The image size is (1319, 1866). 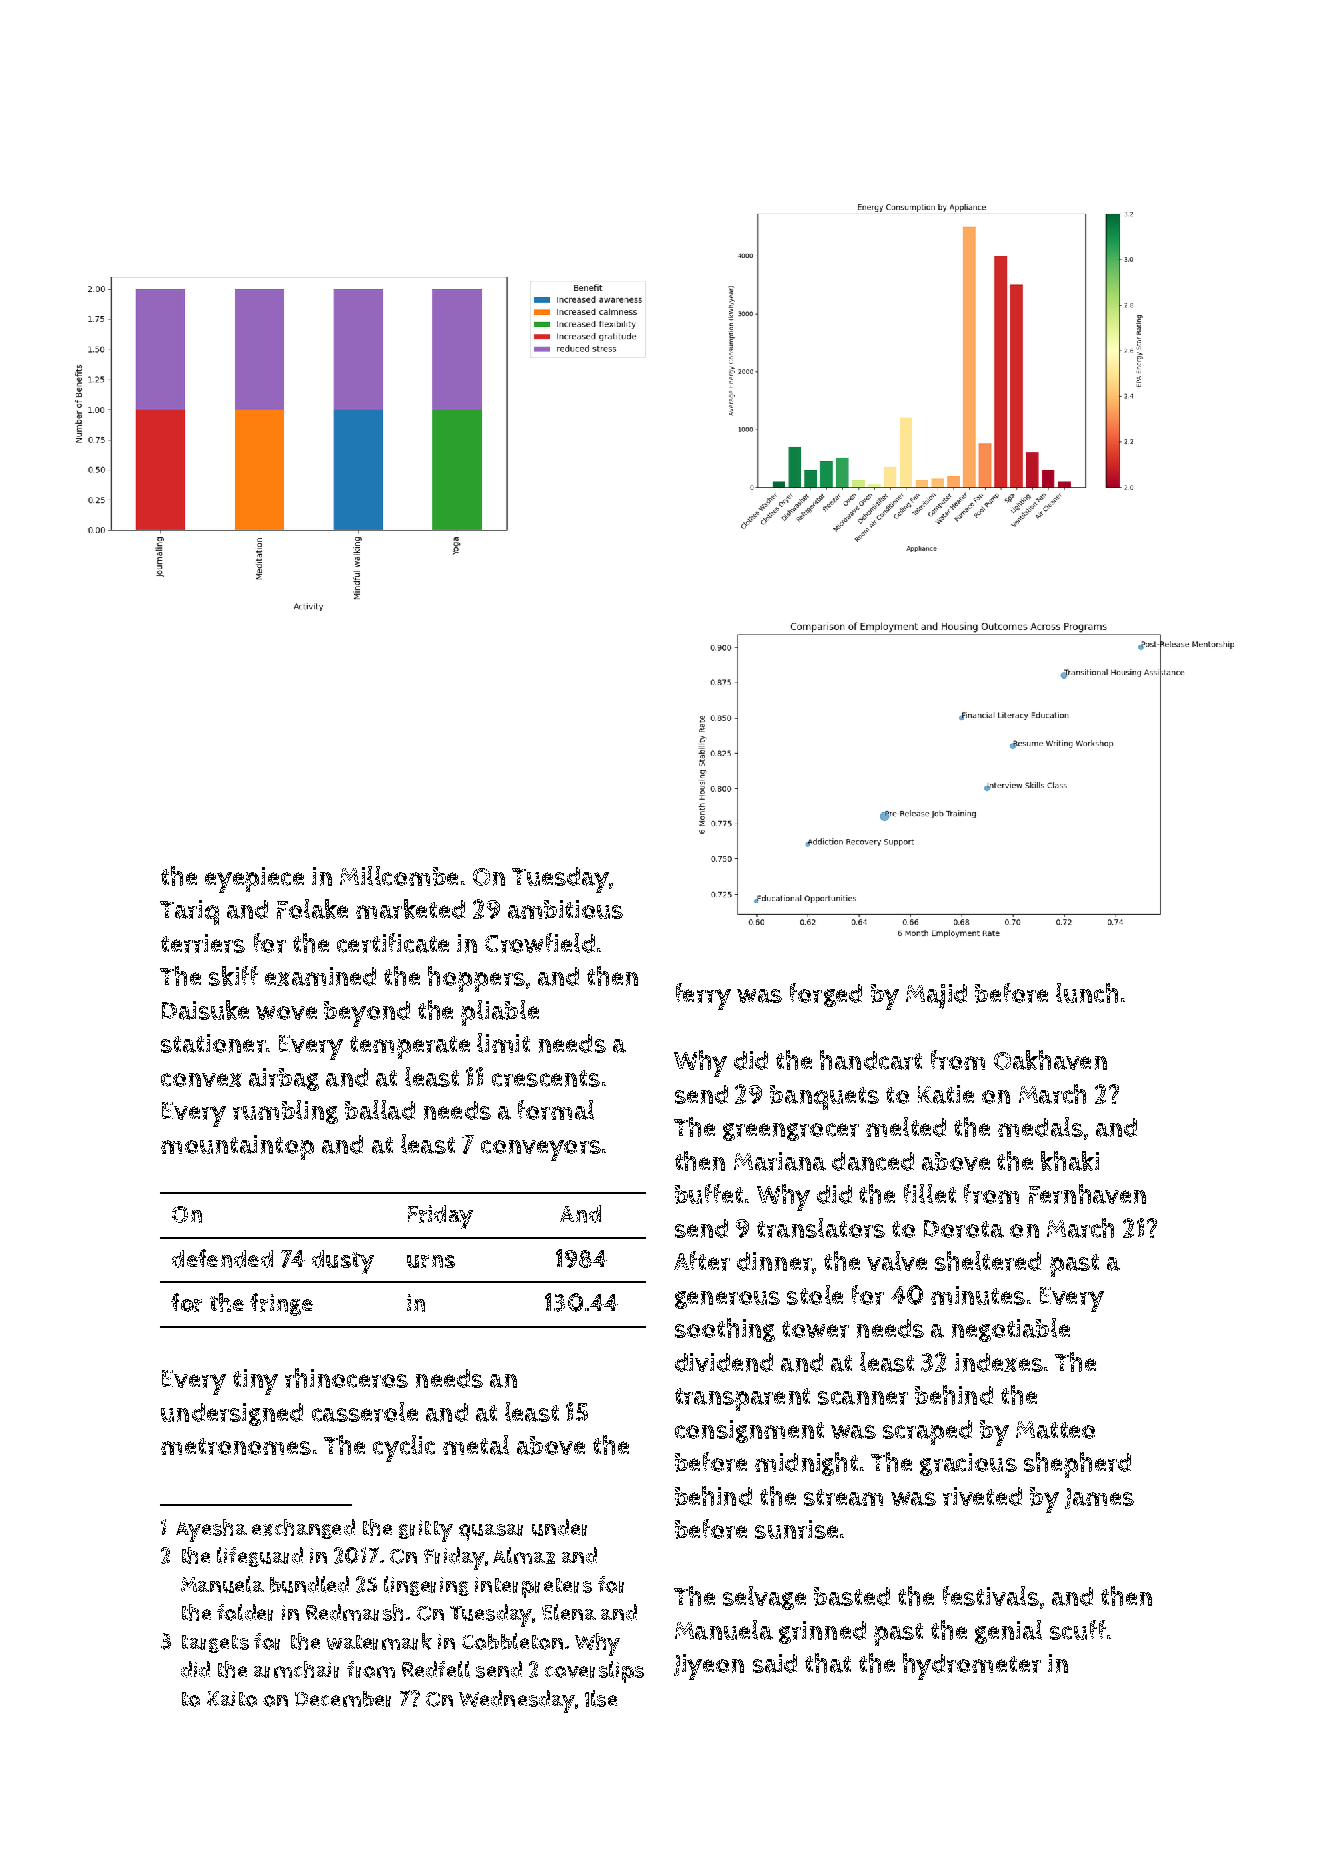 What do you see at coordinates (1099, 1498) in the image?
I see `James` at bounding box center [1099, 1498].
